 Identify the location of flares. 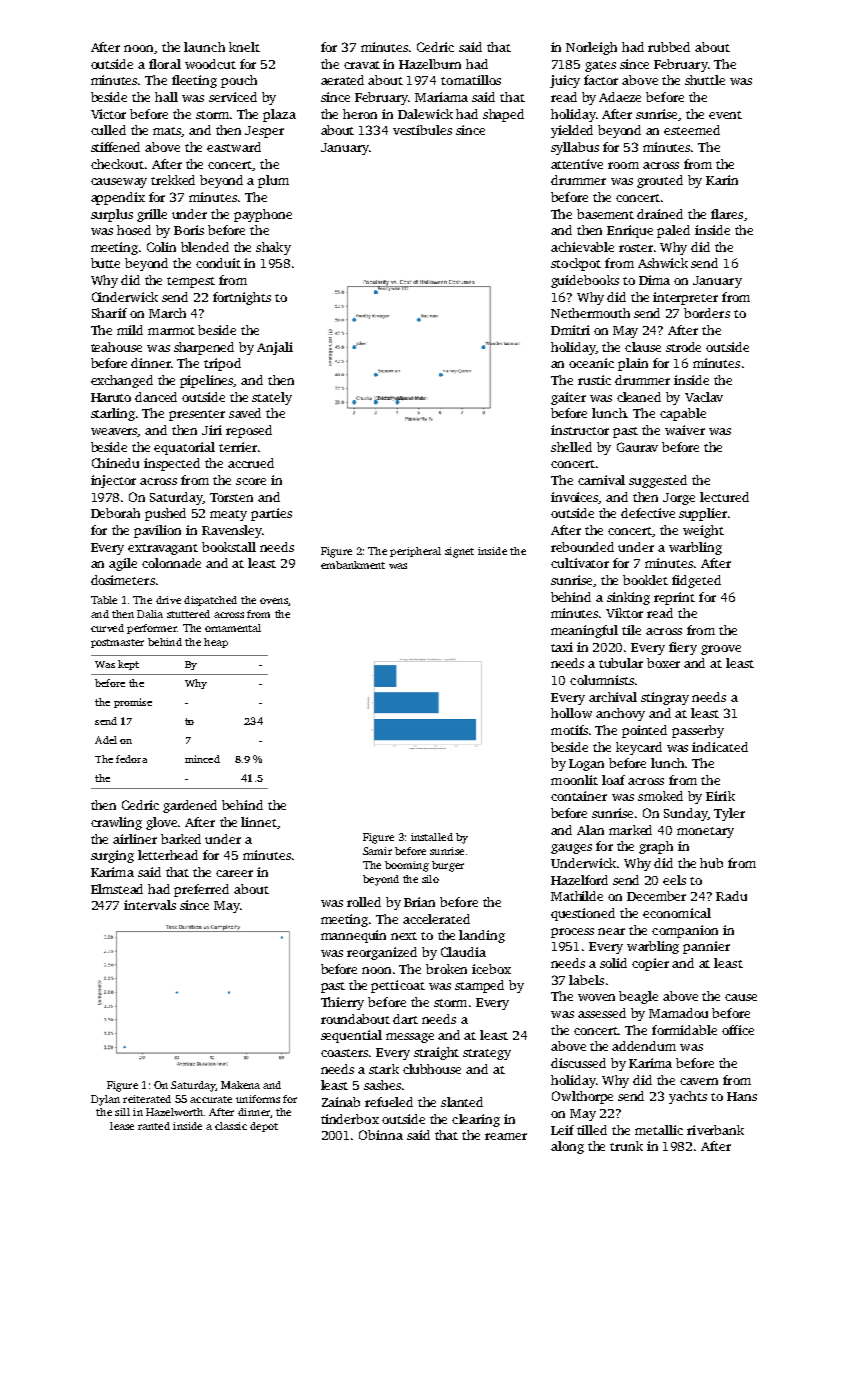
(727, 214).
